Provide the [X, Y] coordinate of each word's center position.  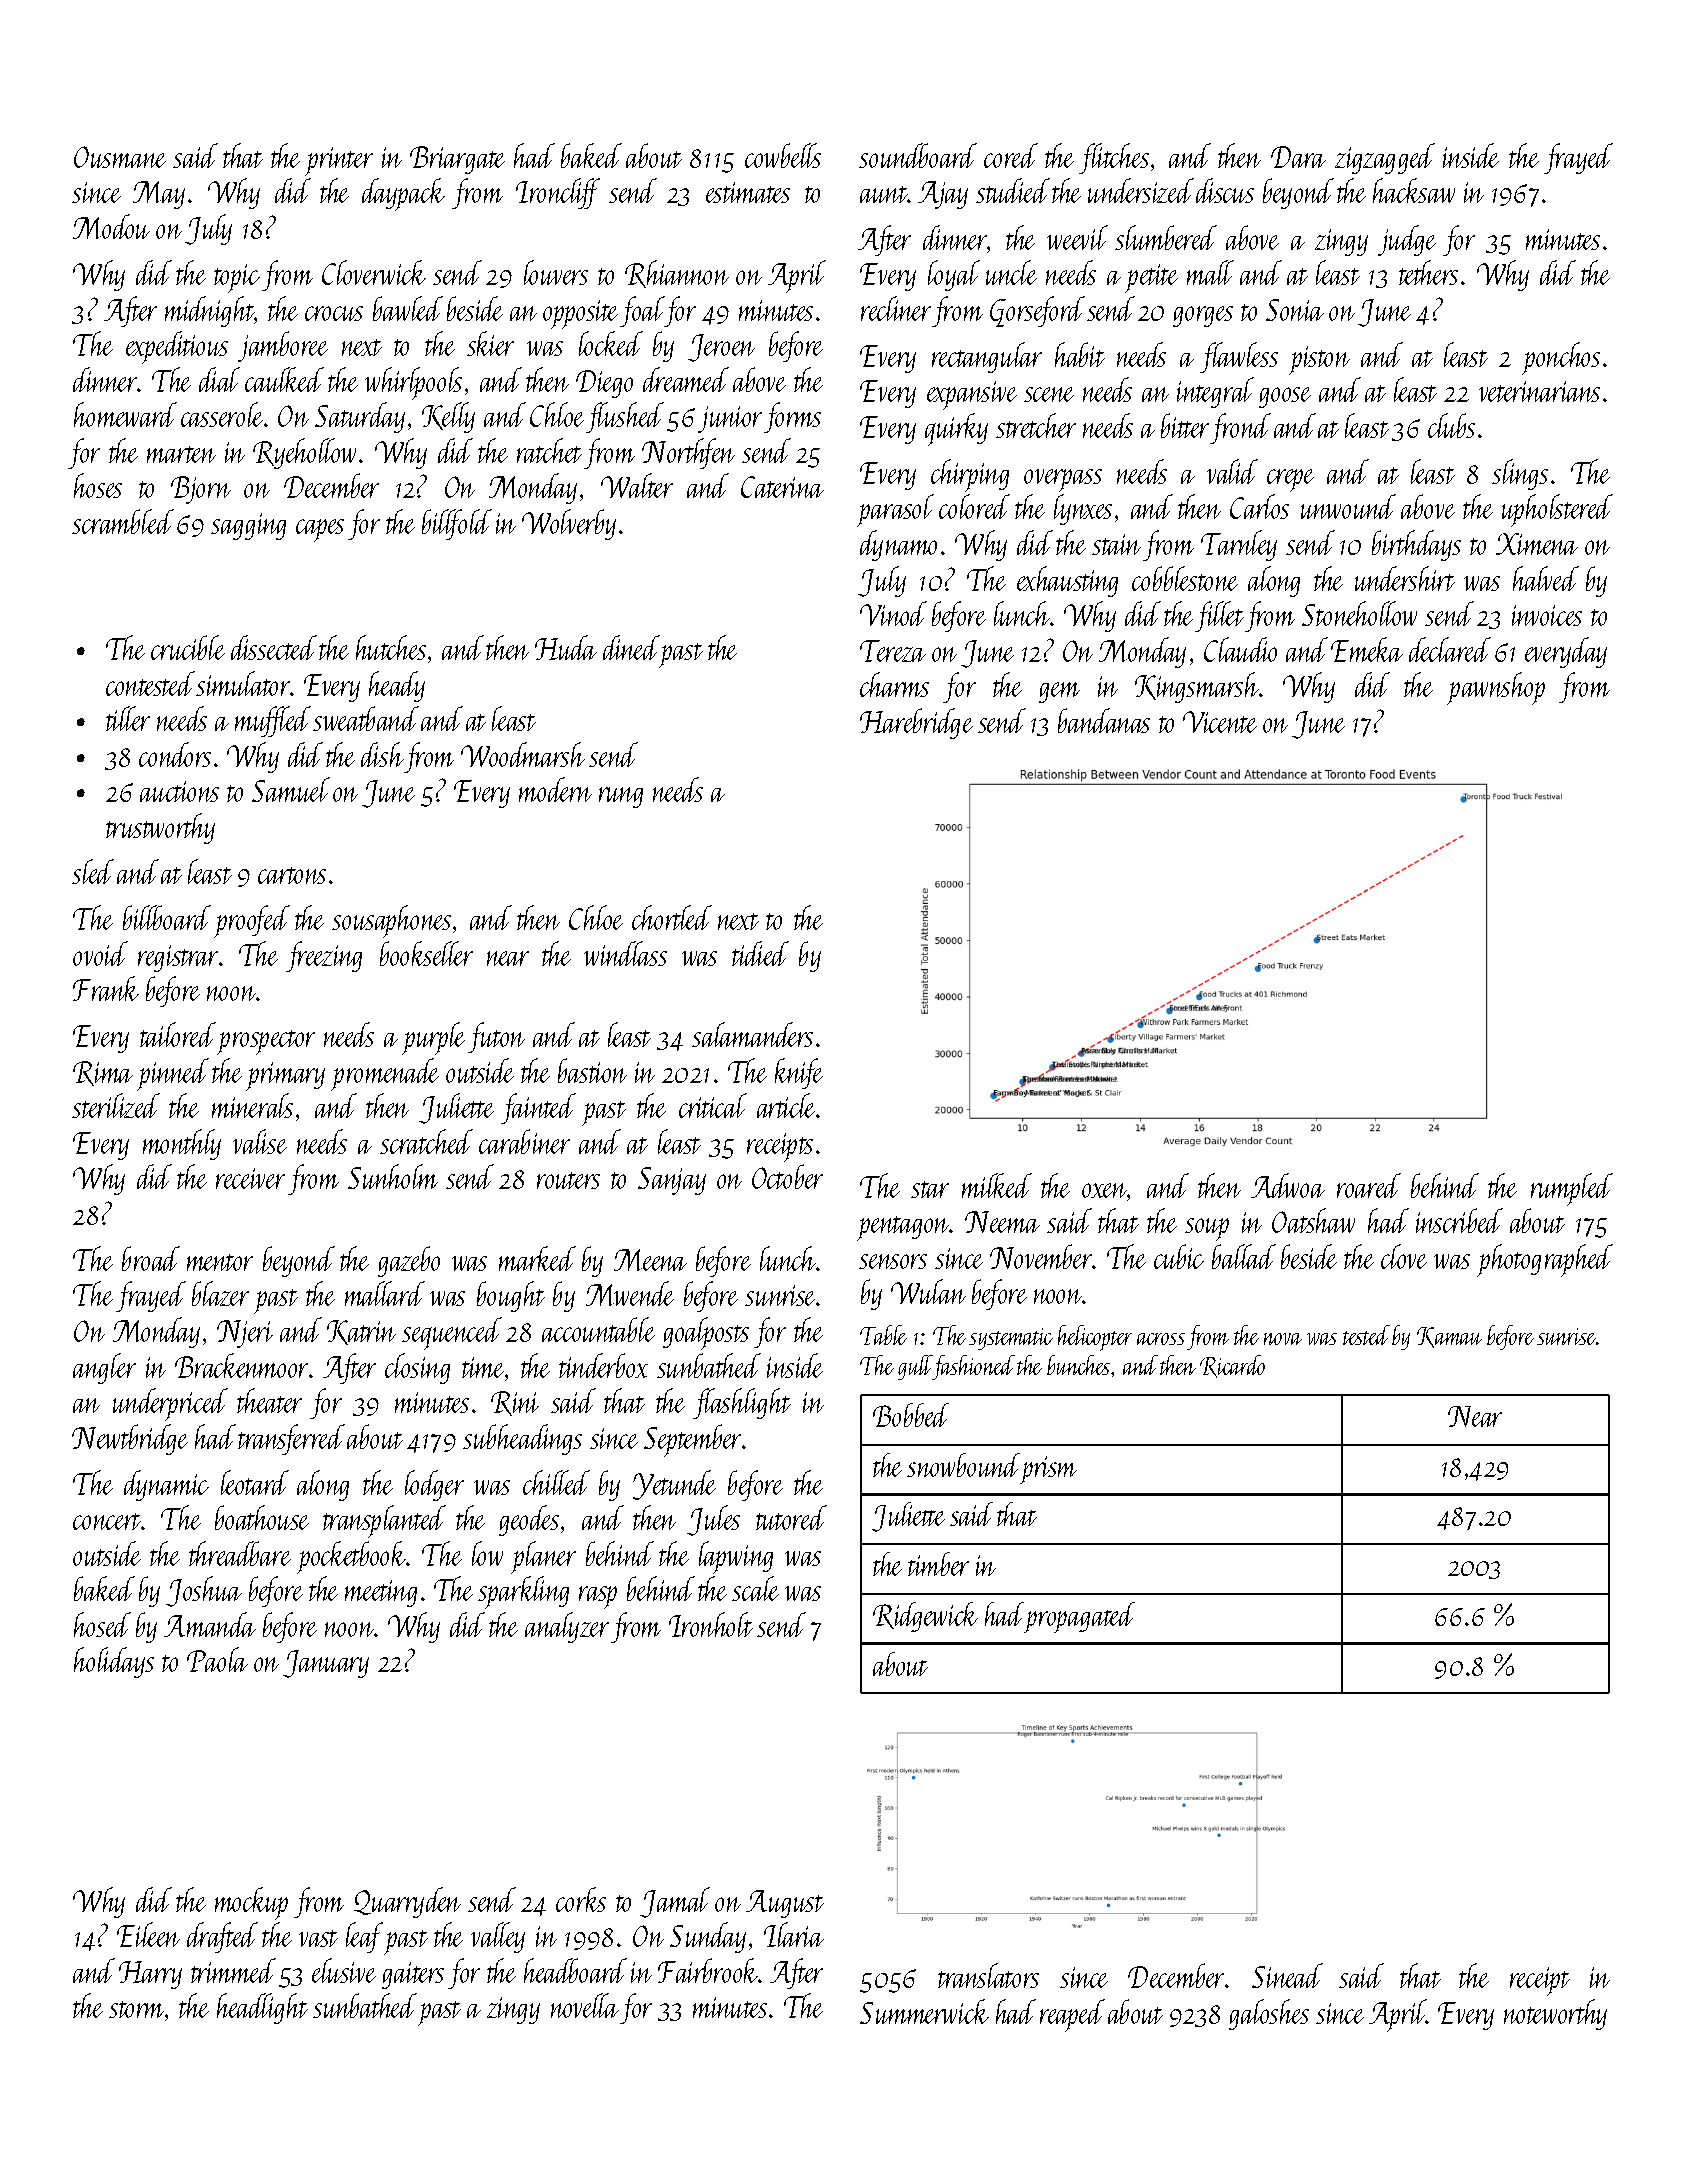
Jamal [675, 1902]
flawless [1239, 357]
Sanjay [672, 1181]
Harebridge [916, 723]
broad [151, 1258]
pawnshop [1496, 688]
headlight [262, 2008]
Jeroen [721, 348]
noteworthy [1555, 2014]
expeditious [177, 347]
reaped [1072, 2015]
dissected [274, 647]
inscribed [1459, 1220]
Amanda [210, 1624]
